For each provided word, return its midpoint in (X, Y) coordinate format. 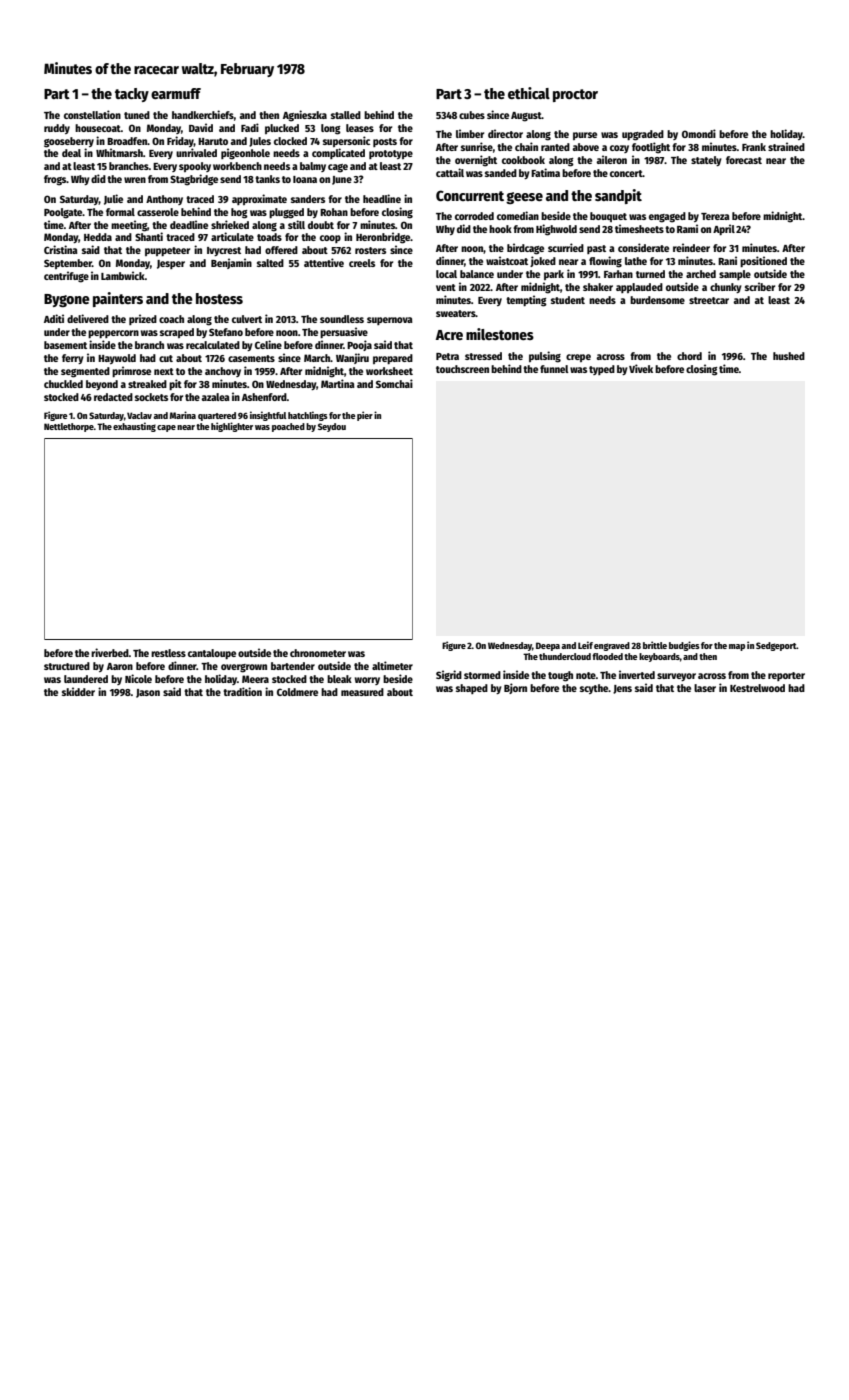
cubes (472, 115)
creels (362, 263)
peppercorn (113, 334)
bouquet (608, 217)
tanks (267, 179)
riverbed (110, 652)
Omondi (699, 133)
